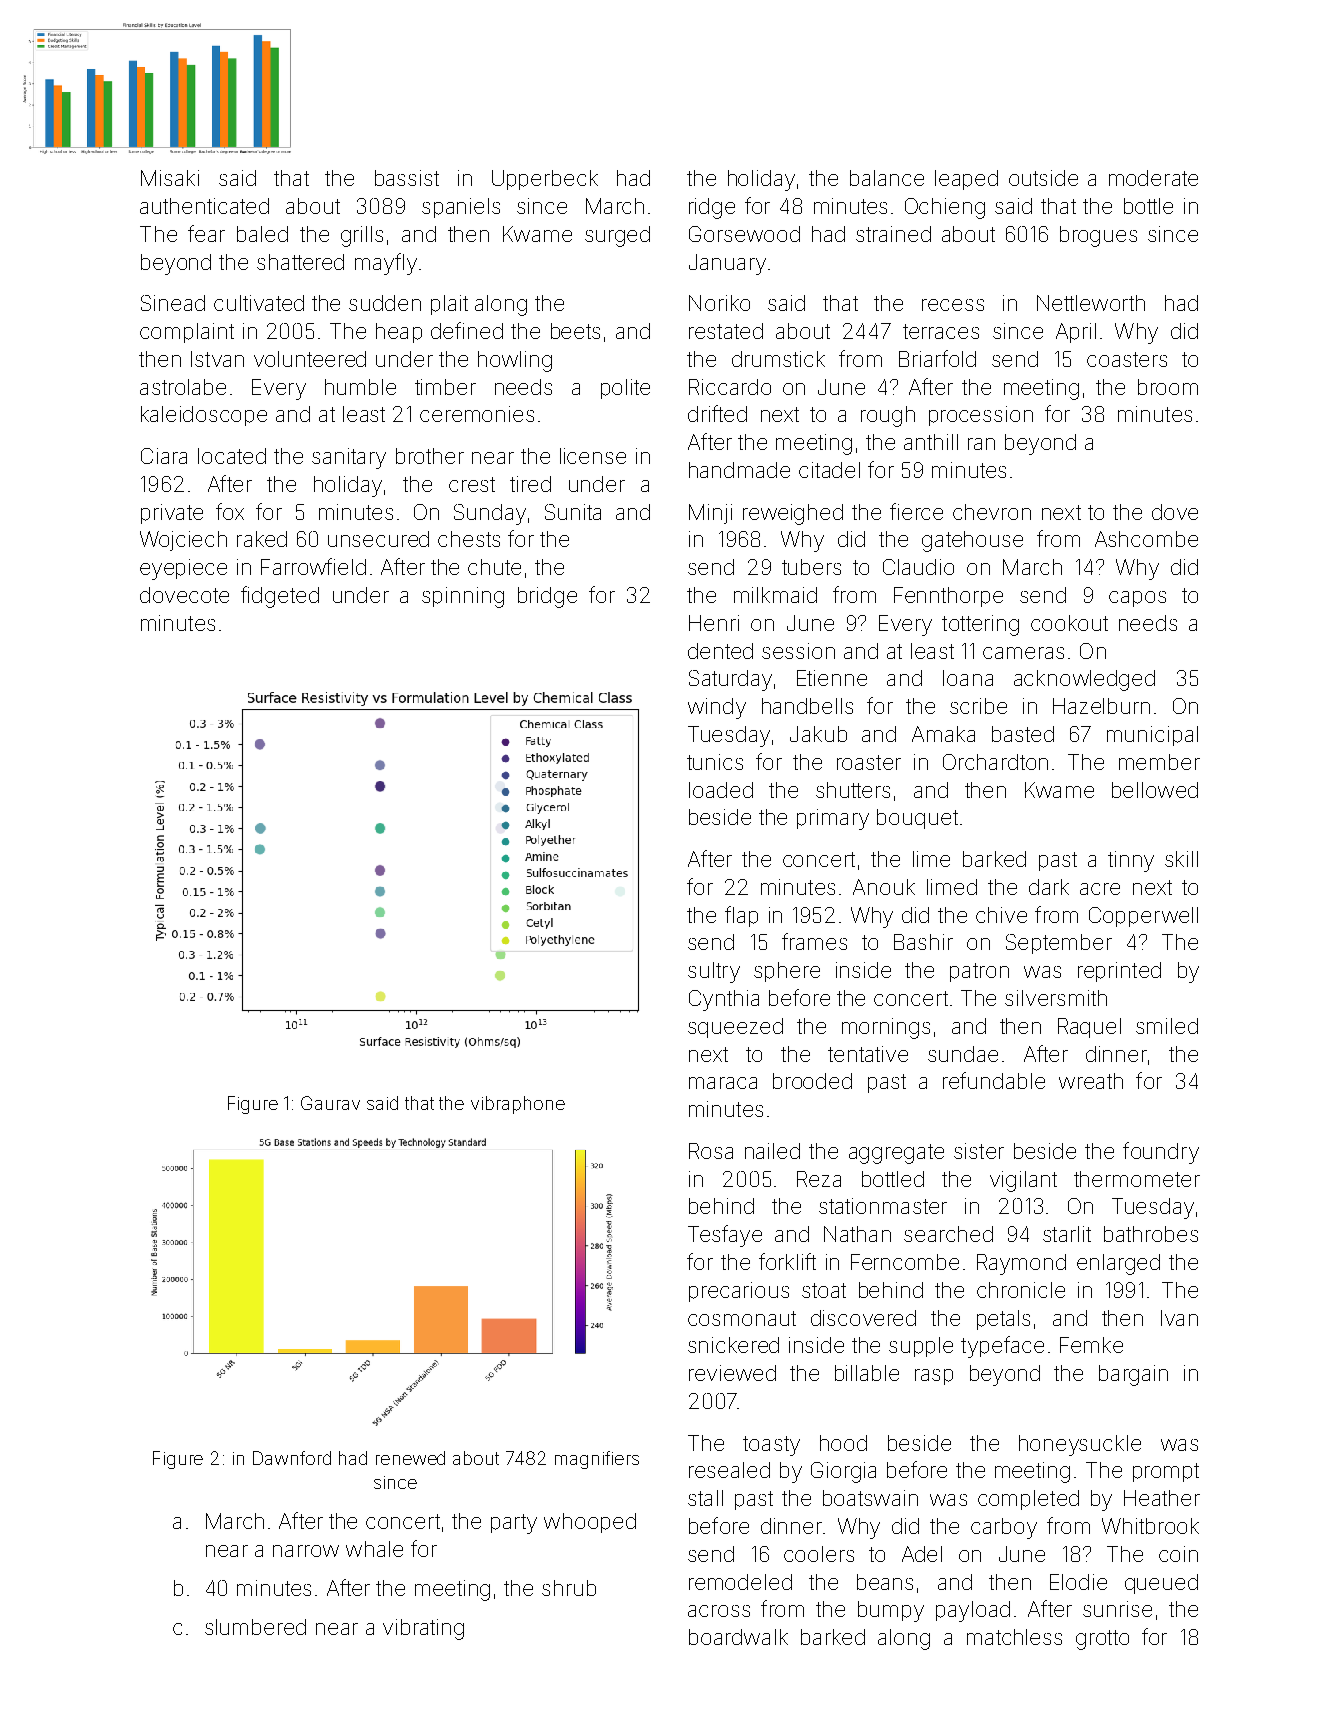  Describe the element at coordinates (330, 1103) in the image. I see `Gaurav` at that location.
